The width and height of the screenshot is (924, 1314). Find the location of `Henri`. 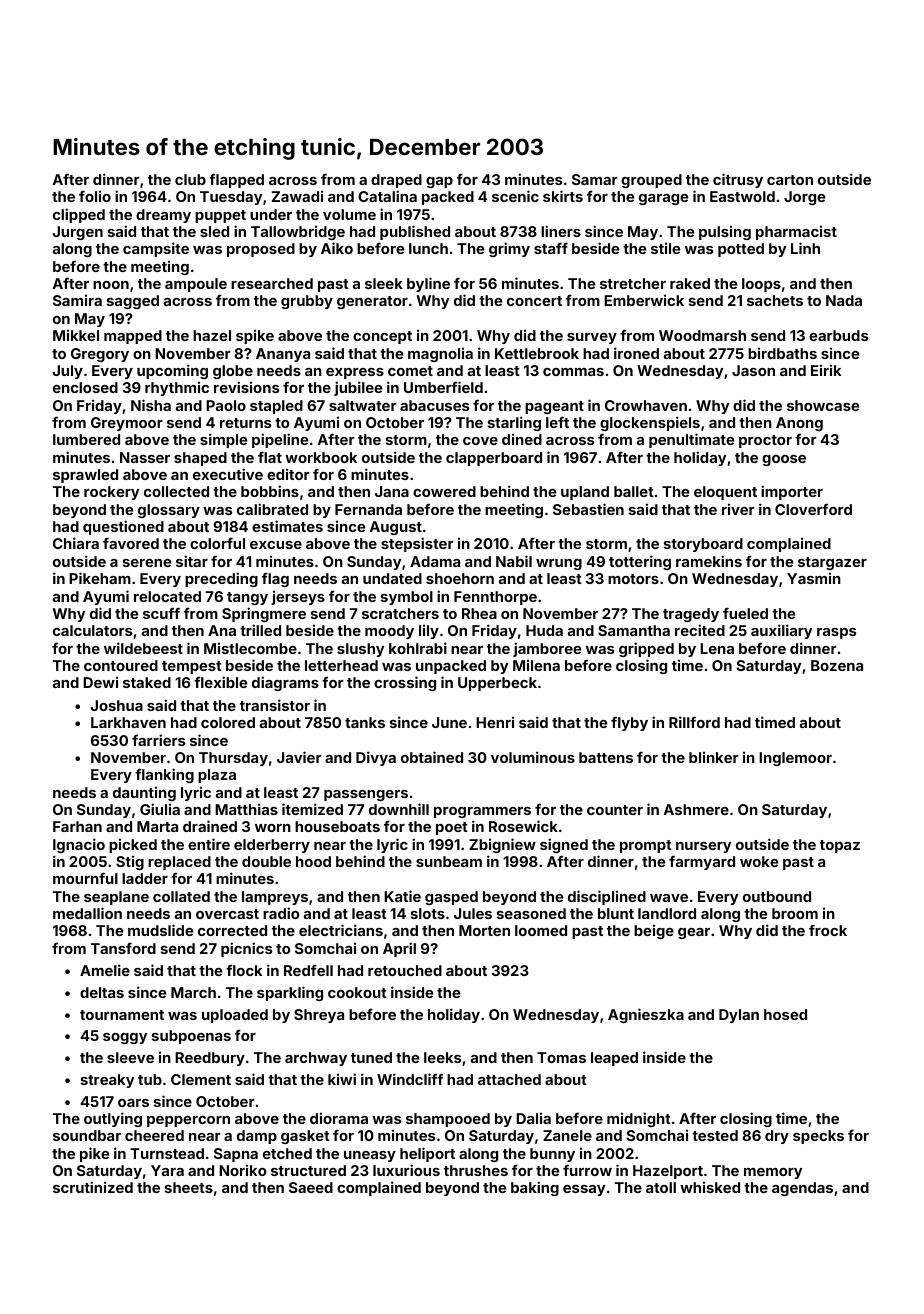

Henri is located at coordinates (495, 722).
